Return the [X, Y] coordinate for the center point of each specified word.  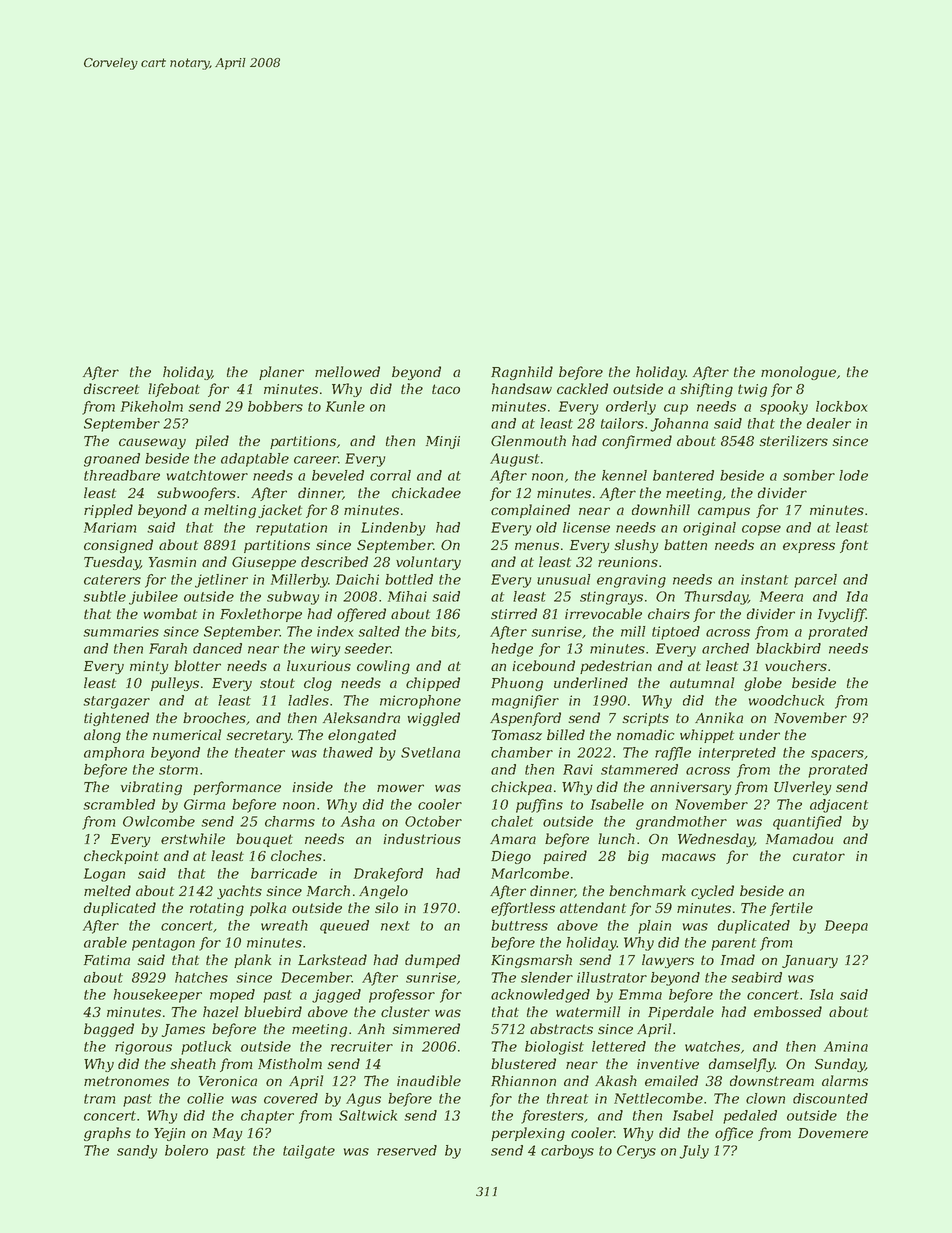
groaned [112, 460]
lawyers [668, 961]
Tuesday [112, 563]
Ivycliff [842, 615]
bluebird [273, 1011]
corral [390, 475]
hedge [512, 650]
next [395, 926]
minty [149, 667]
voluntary [428, 563]
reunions [628, 562]
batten [685, 544]
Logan [104, 875]
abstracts [561, 1028]
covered [291, 1098]
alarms [845, 1080]
